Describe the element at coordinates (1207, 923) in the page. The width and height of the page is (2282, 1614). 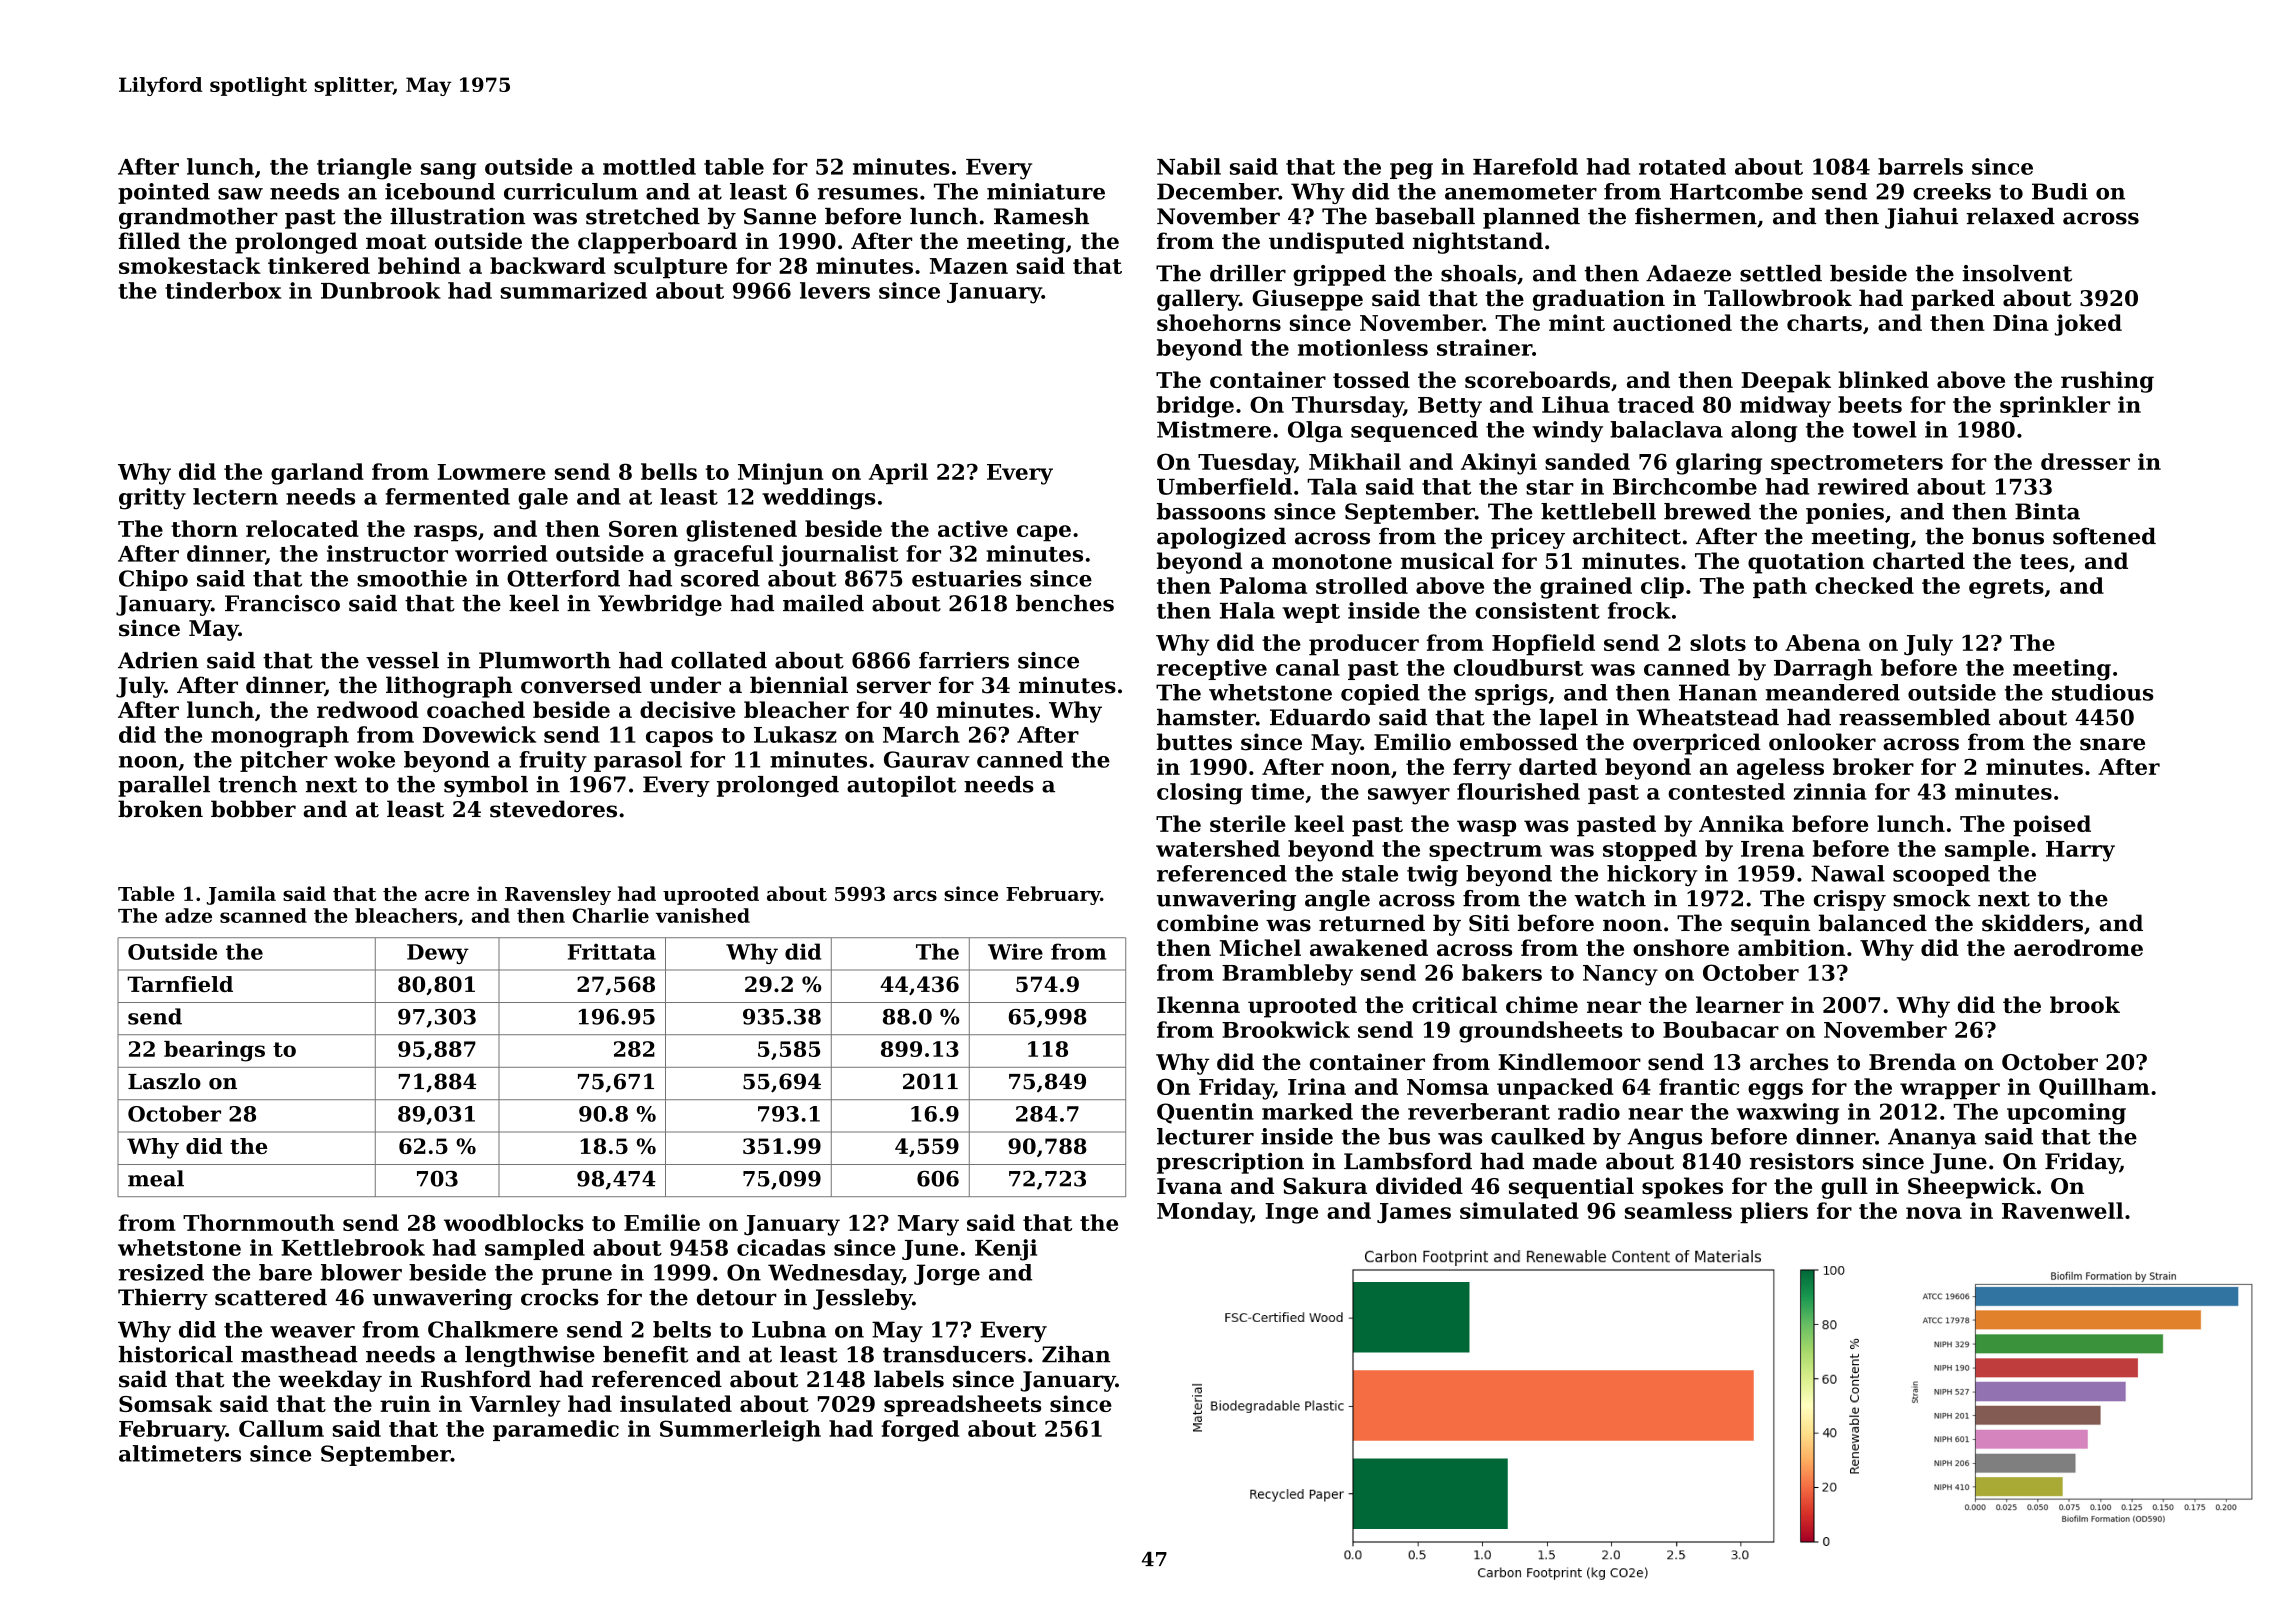
I see `combine` at that location.
